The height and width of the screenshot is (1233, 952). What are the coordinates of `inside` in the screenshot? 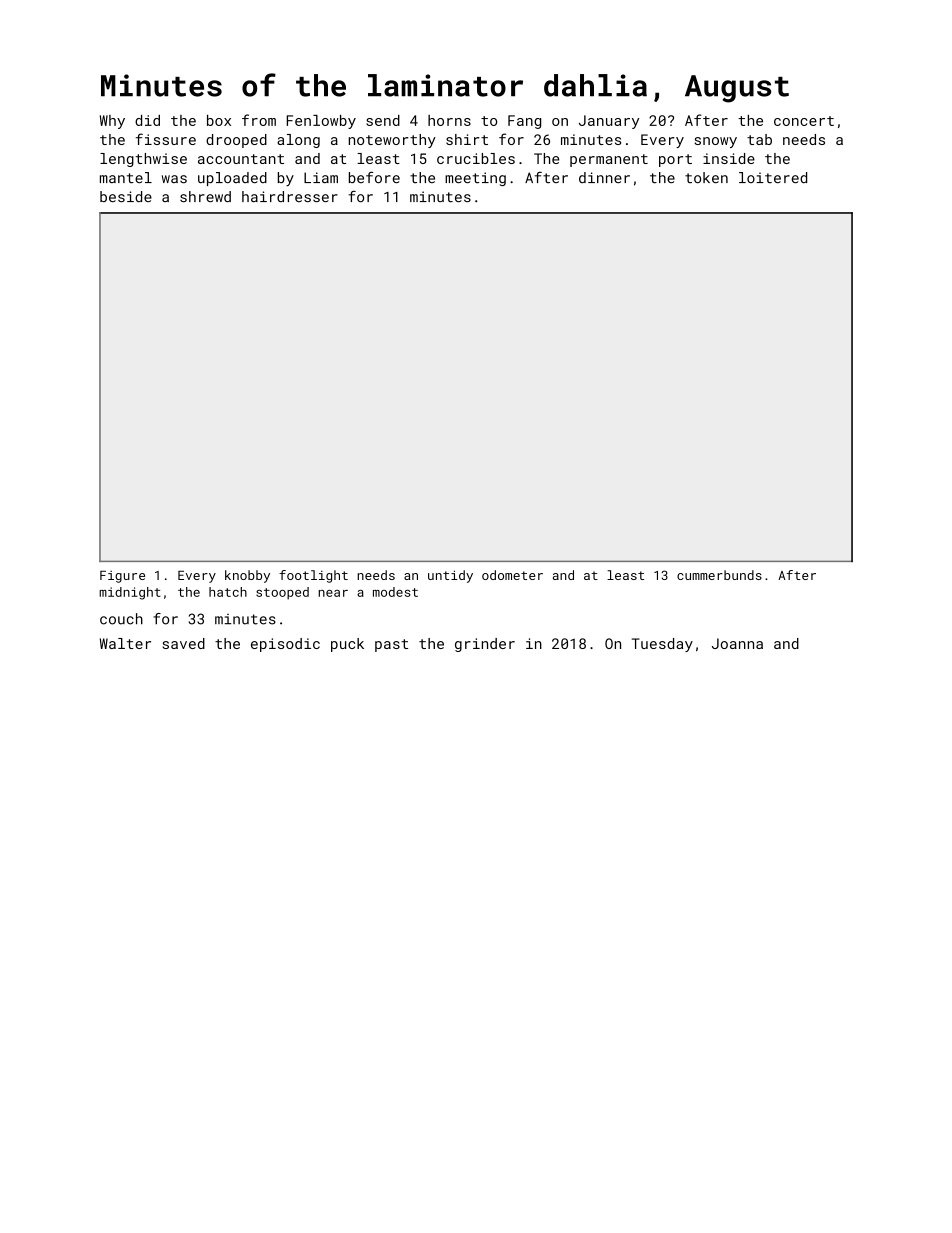 It's located at (729, 158).
